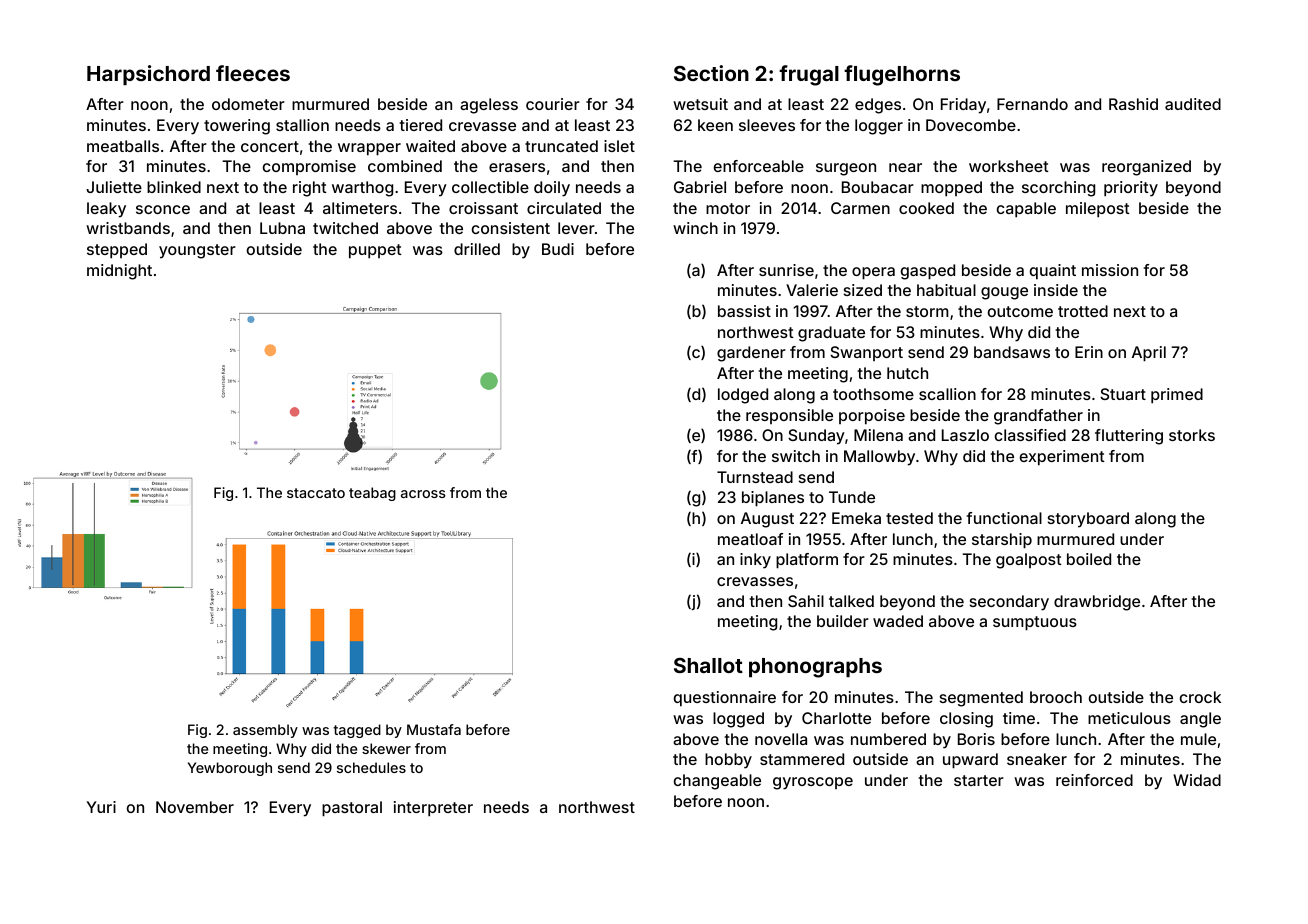 Image resolution: width=1308 pixels, height=924 pixels. What do you see at coordinates (101, 807) in the screenshot?
I see `Yuri` at bounding box center [101, 807].
